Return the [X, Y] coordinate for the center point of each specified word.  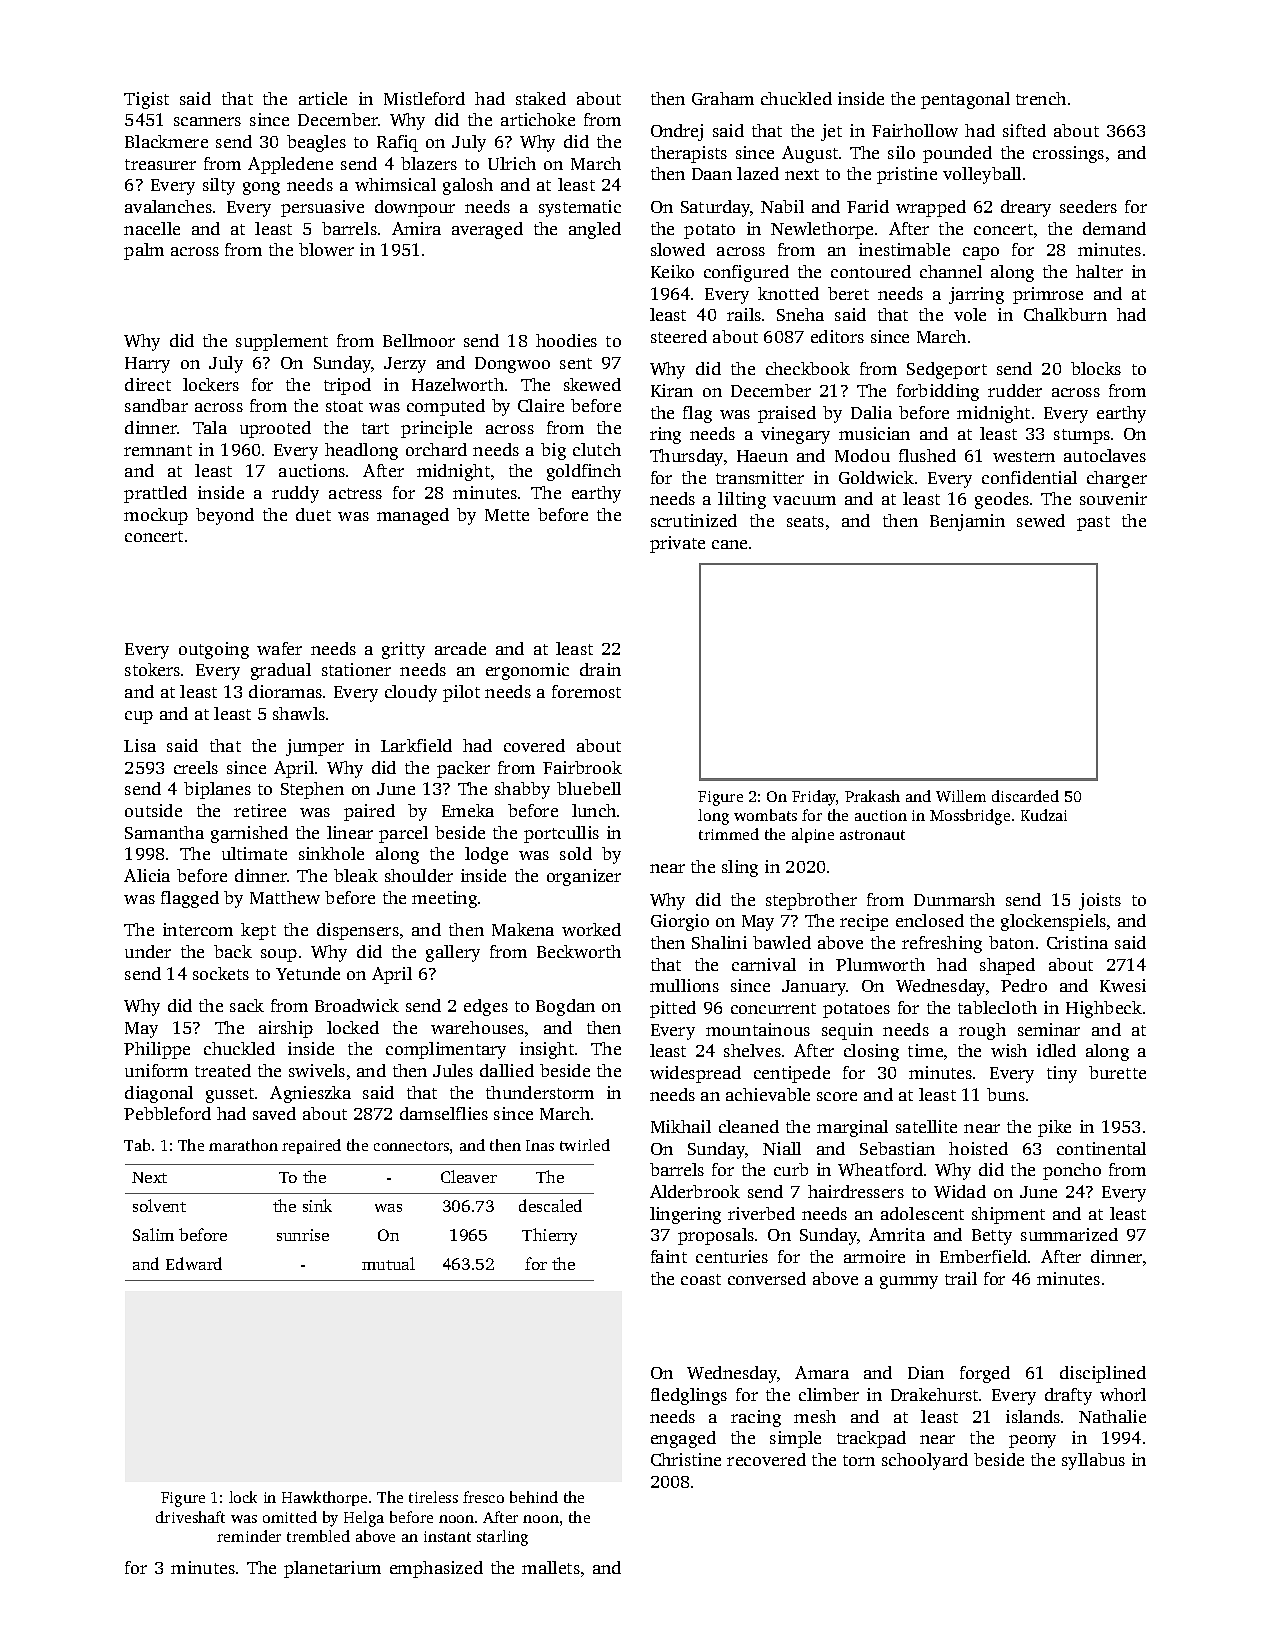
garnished [249, 834]
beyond [225, 516]
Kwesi [1123, 985]
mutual [388, 1263]
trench [1041, 98]
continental [1101, 1148]
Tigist [146, 100]
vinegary [795, 435]
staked [541, 98]
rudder [1015, 390]
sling [740, 868]
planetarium [332, 1569]
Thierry [549, 1236]
